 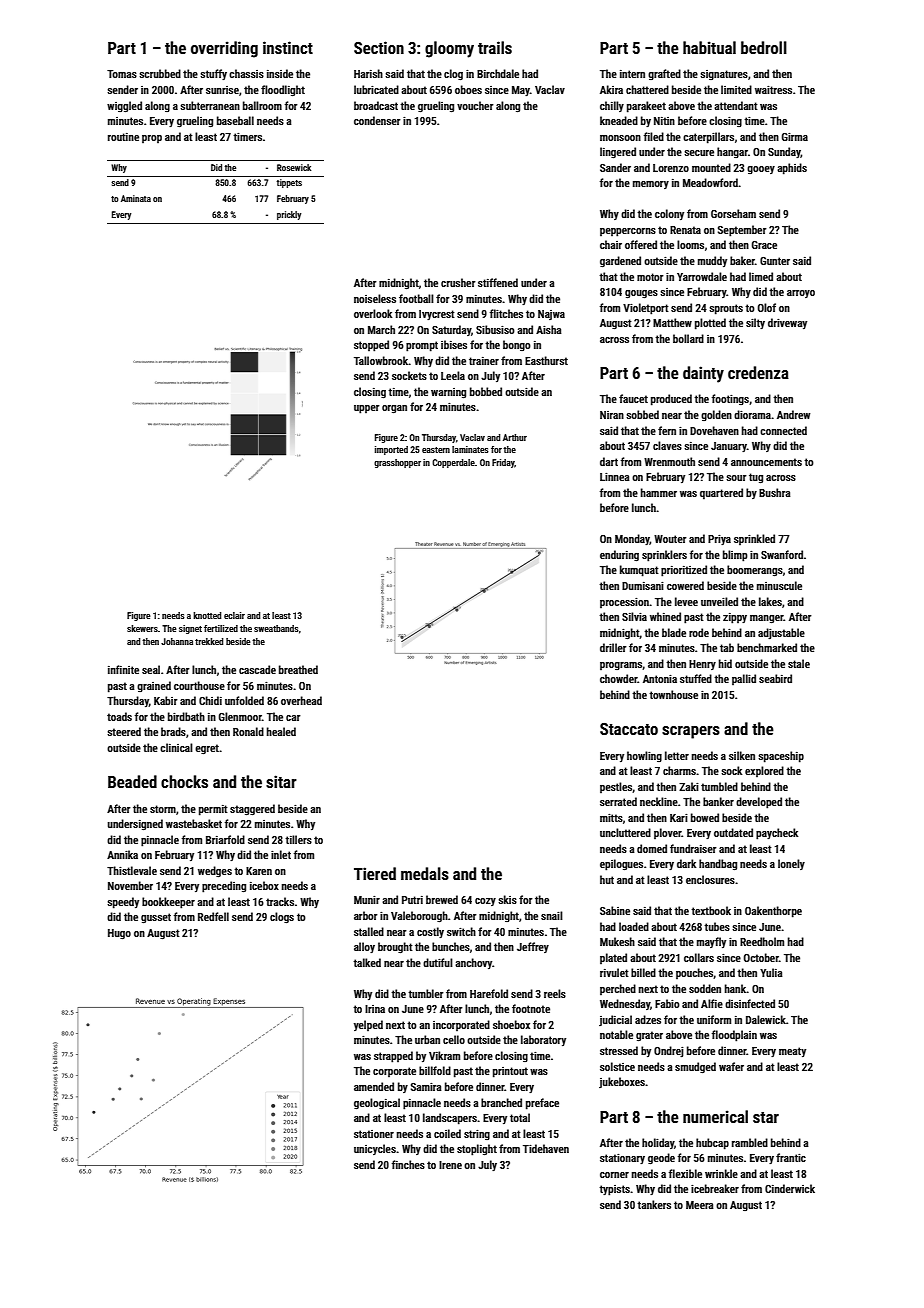 What do you see at coordinates (375, 298) in the screenshot?
I see `noiseless` at bounding box center [375, 298].
